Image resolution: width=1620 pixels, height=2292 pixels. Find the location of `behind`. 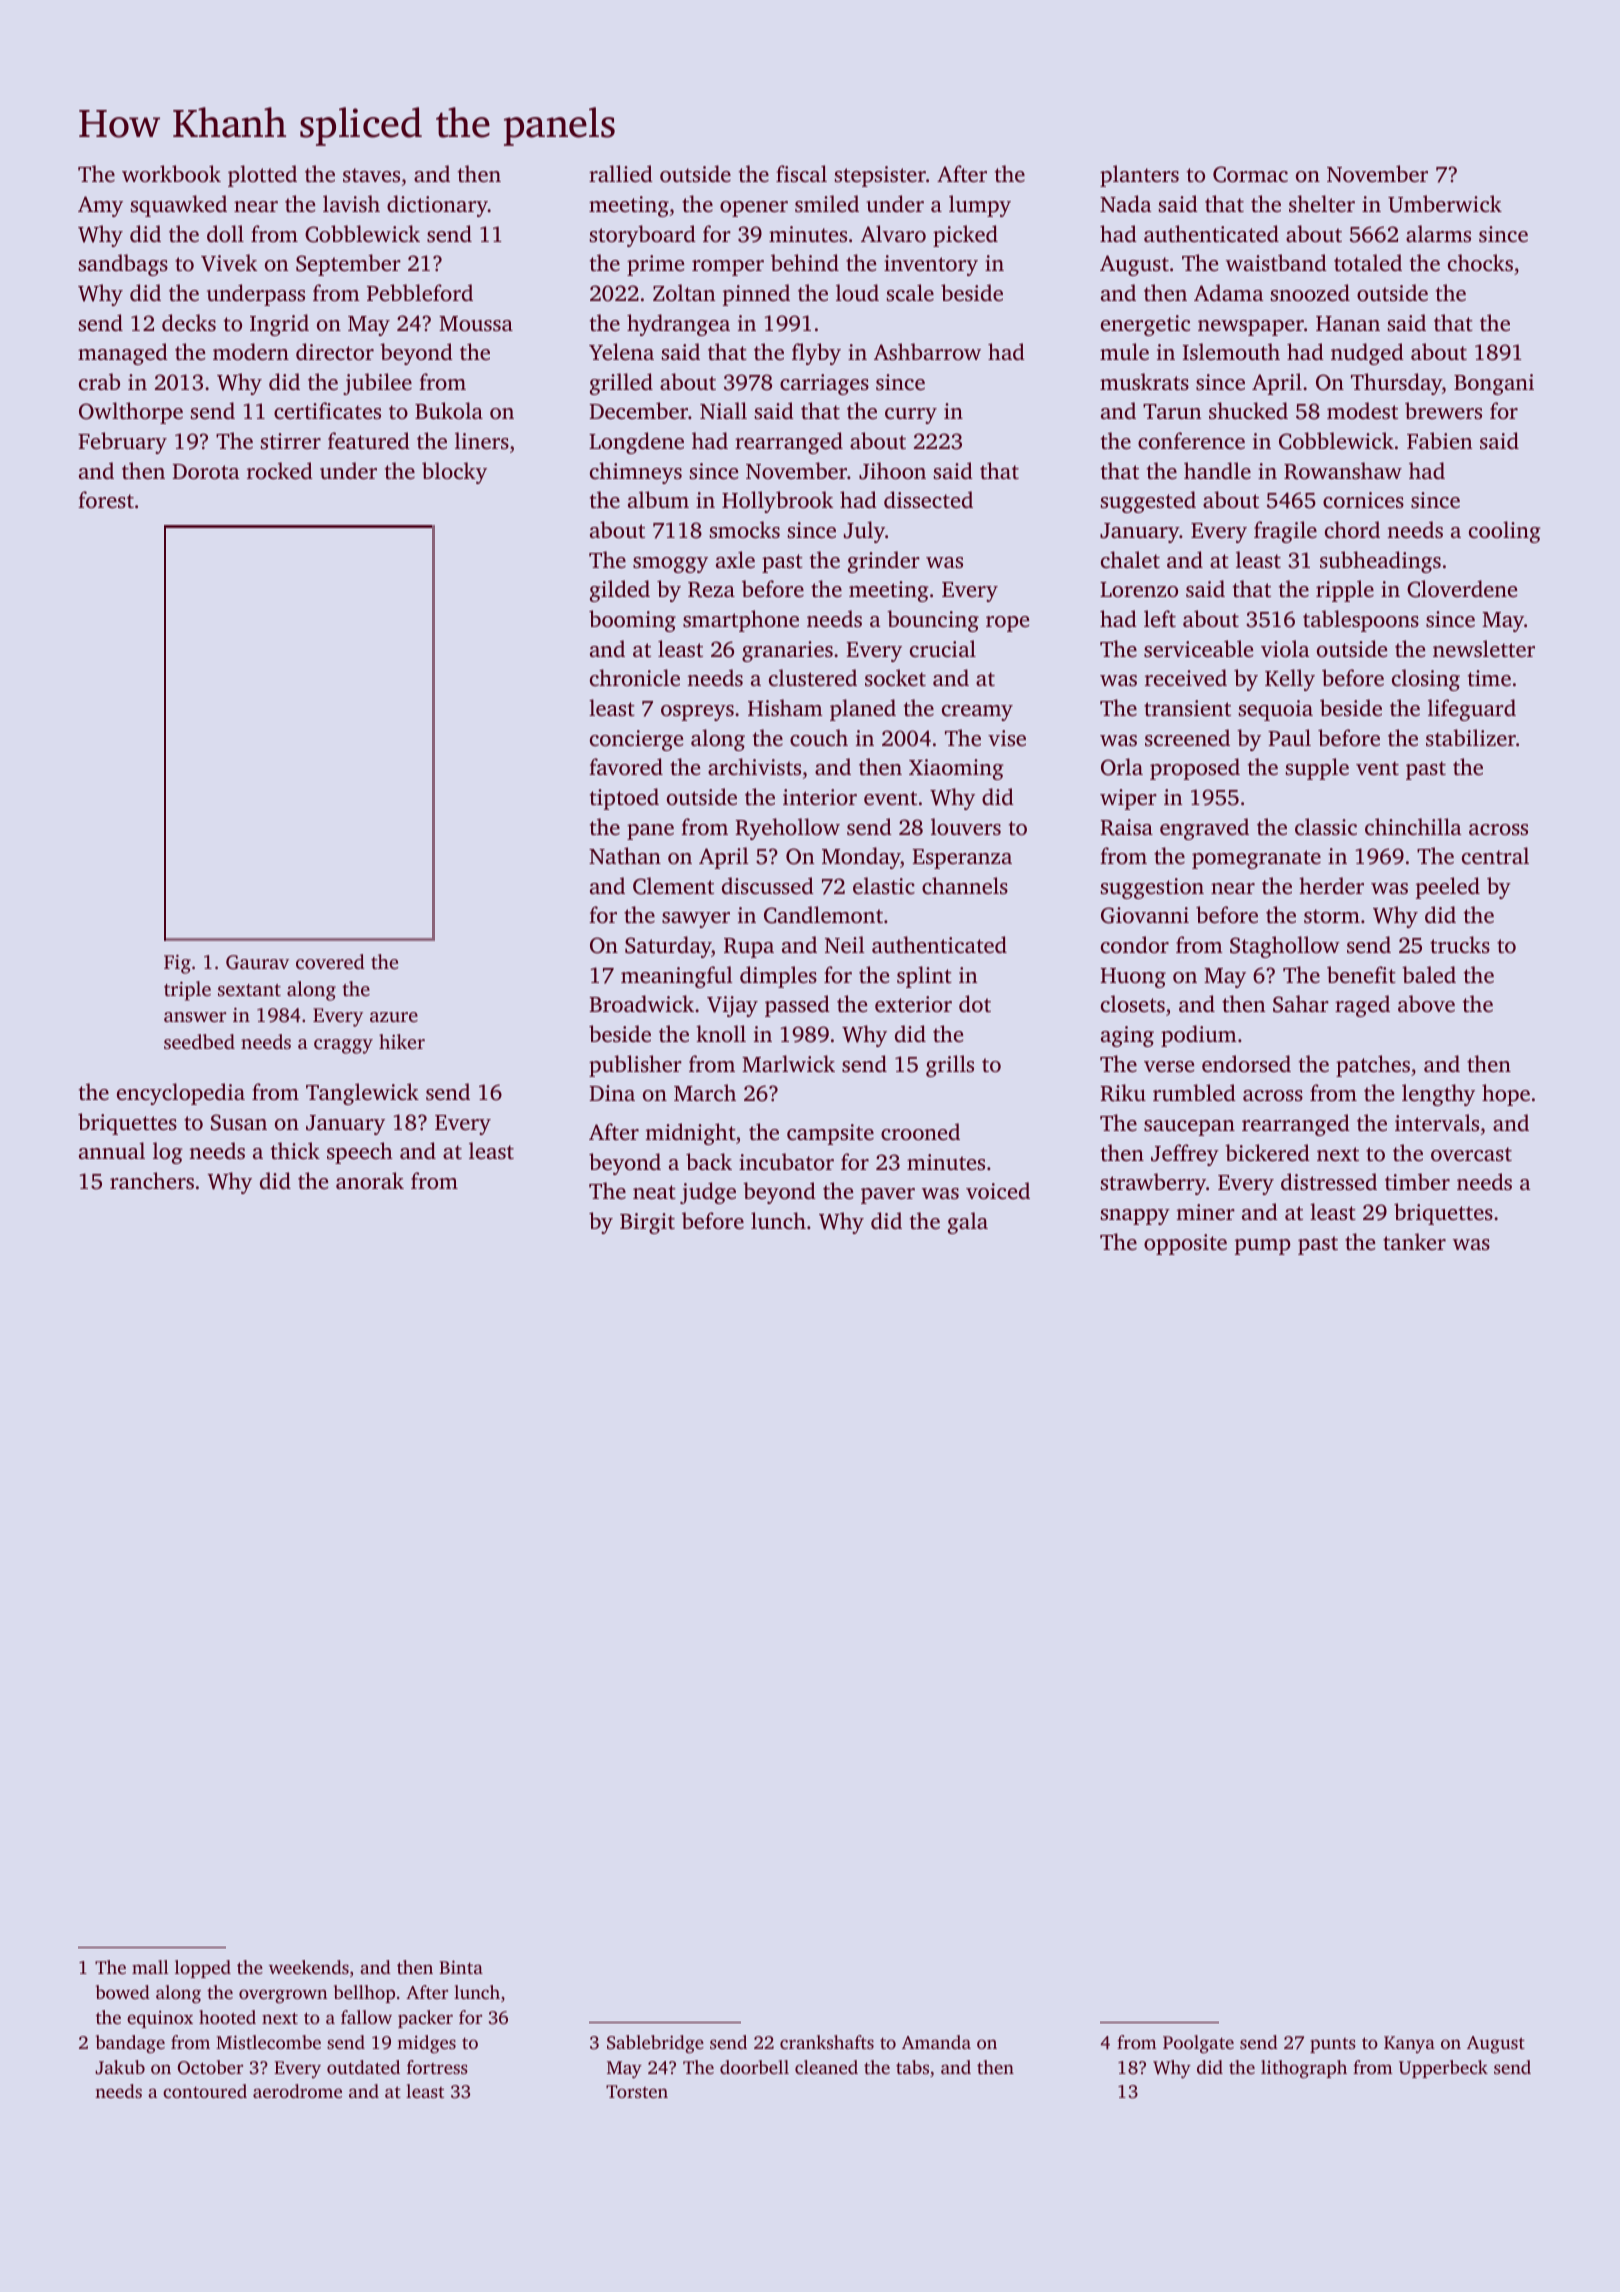

behind is located at coordinates (805, 262).
